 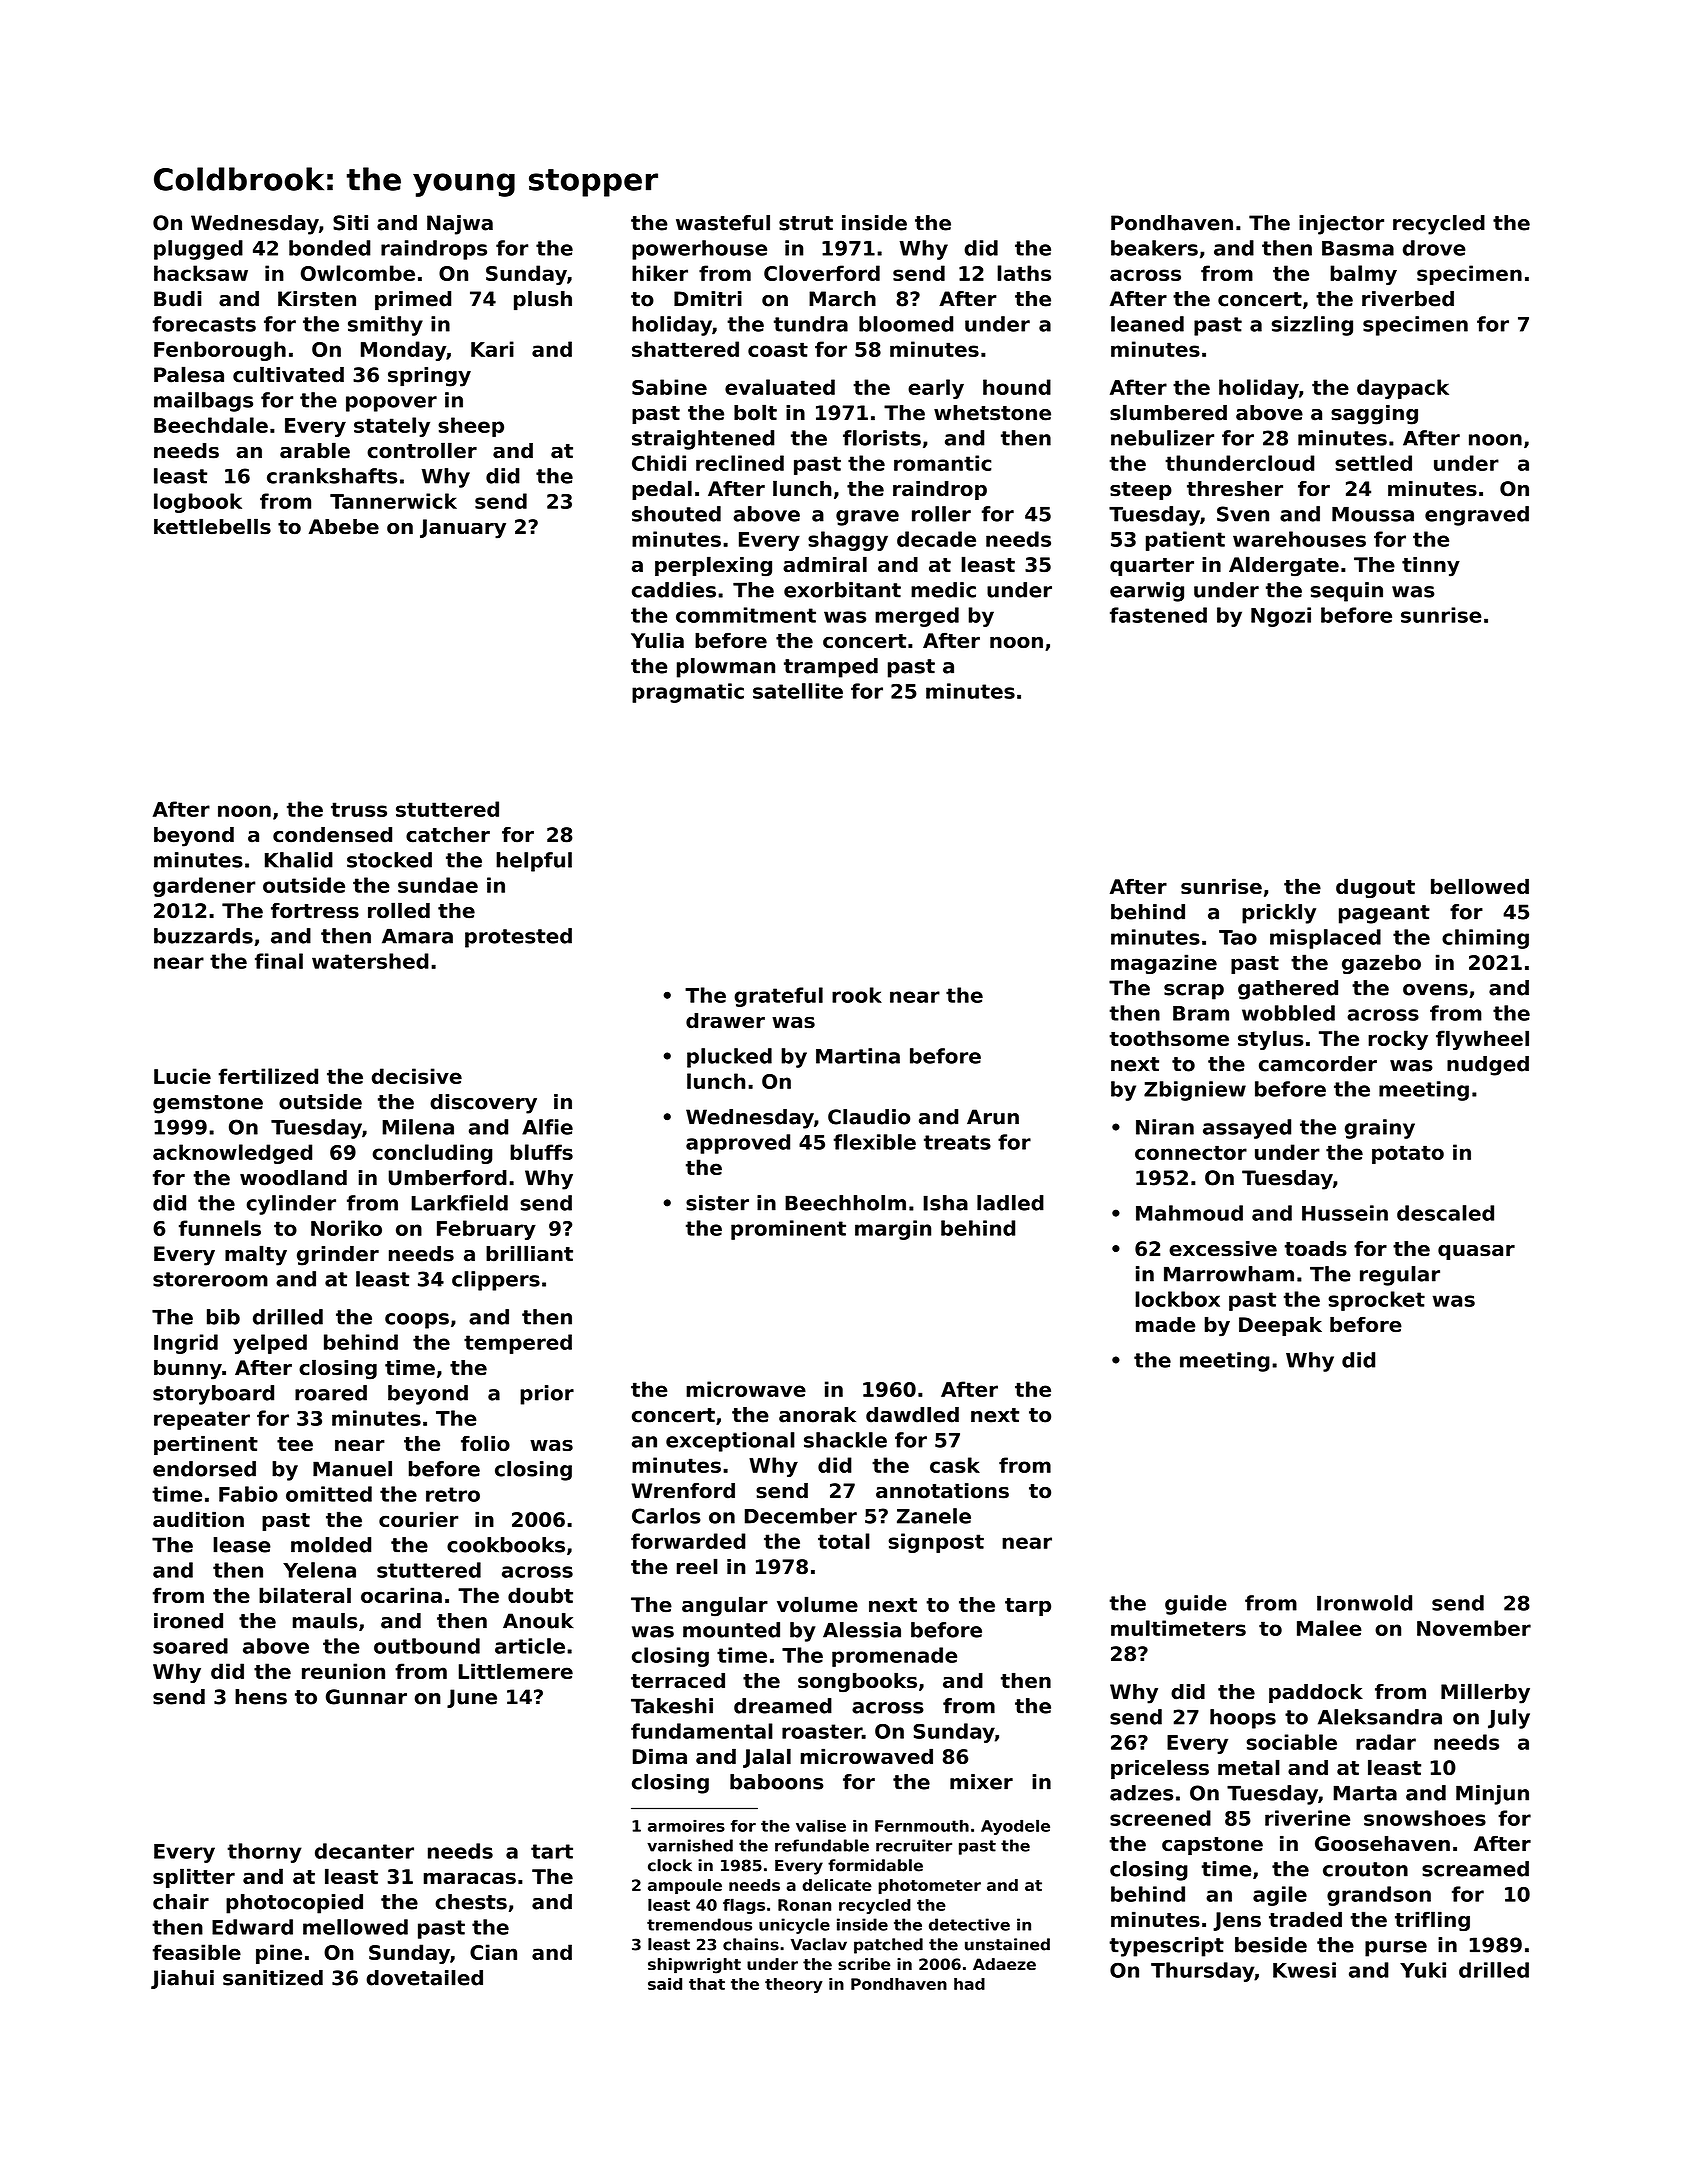 I want to click on wasteful, so click(x=723, y=223).
